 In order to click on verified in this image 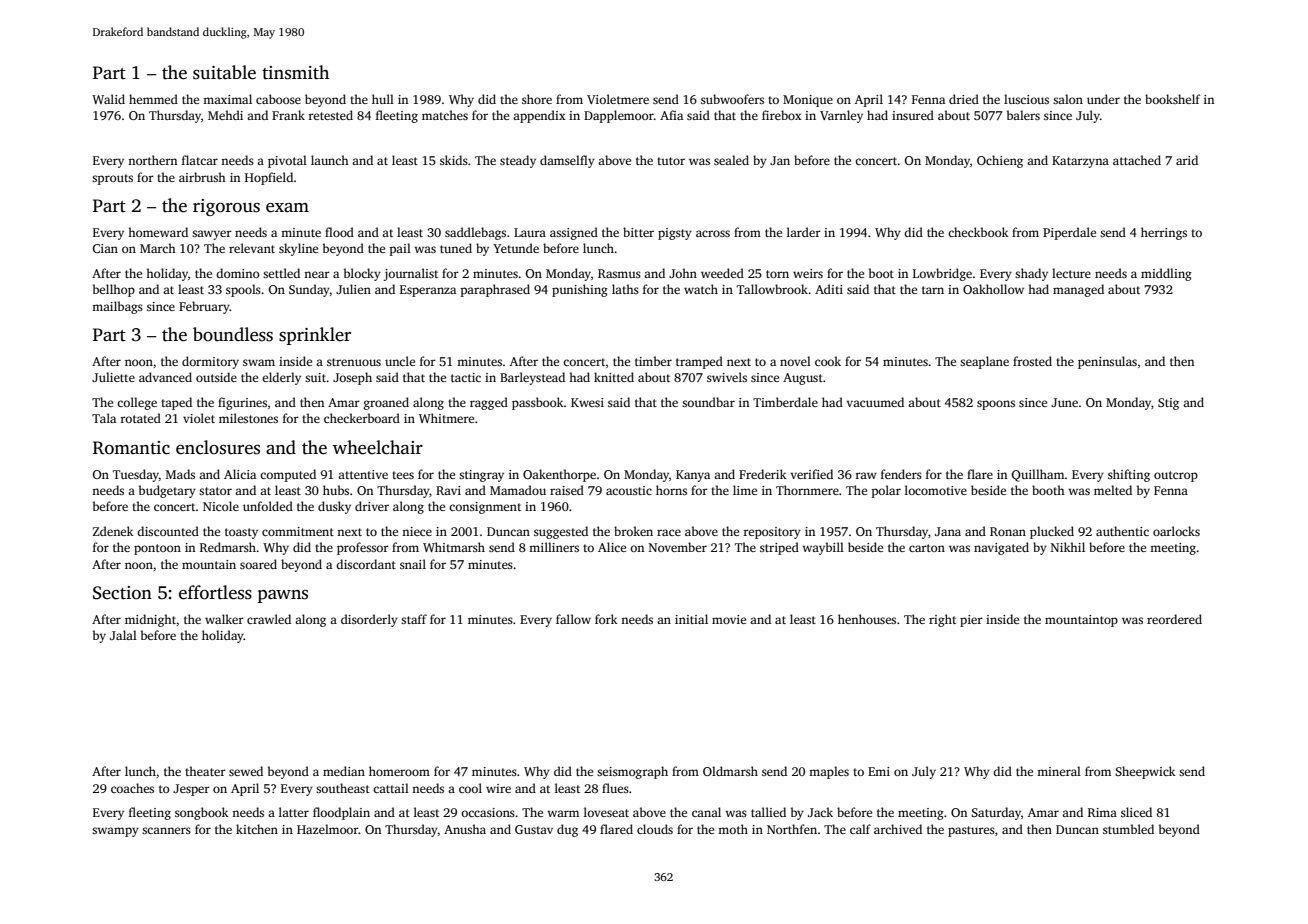, I will do `click(811, 474)`.
